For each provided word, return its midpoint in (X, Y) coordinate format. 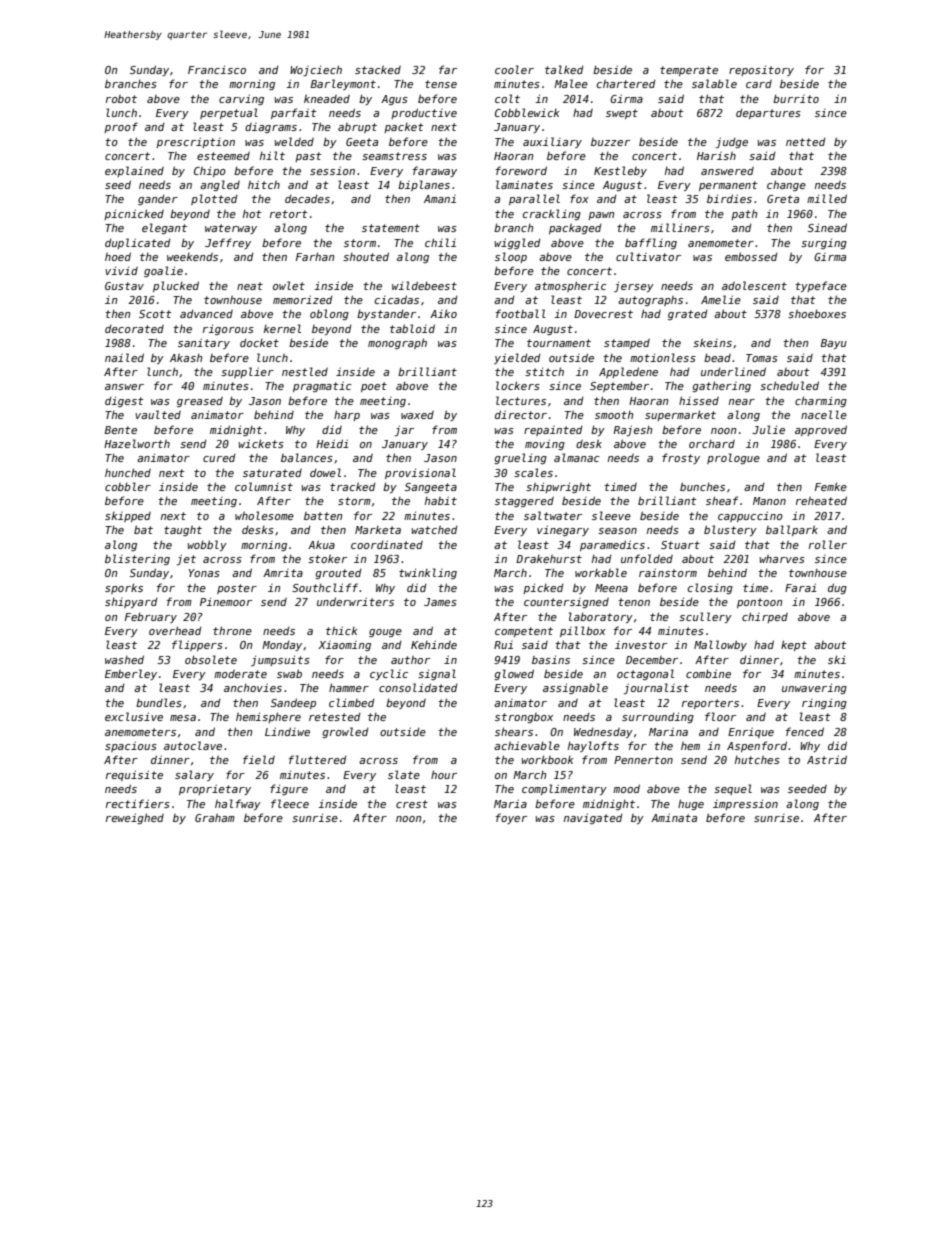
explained (134, 171)
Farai (801, 587)
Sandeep (293, 703)
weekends (192, 257)
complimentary (564, 789)
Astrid (827, 759)
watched (435, 530)
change (786, 185)
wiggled (518, 243)
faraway (435, 171)
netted (806, 142)
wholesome (264, 515)
